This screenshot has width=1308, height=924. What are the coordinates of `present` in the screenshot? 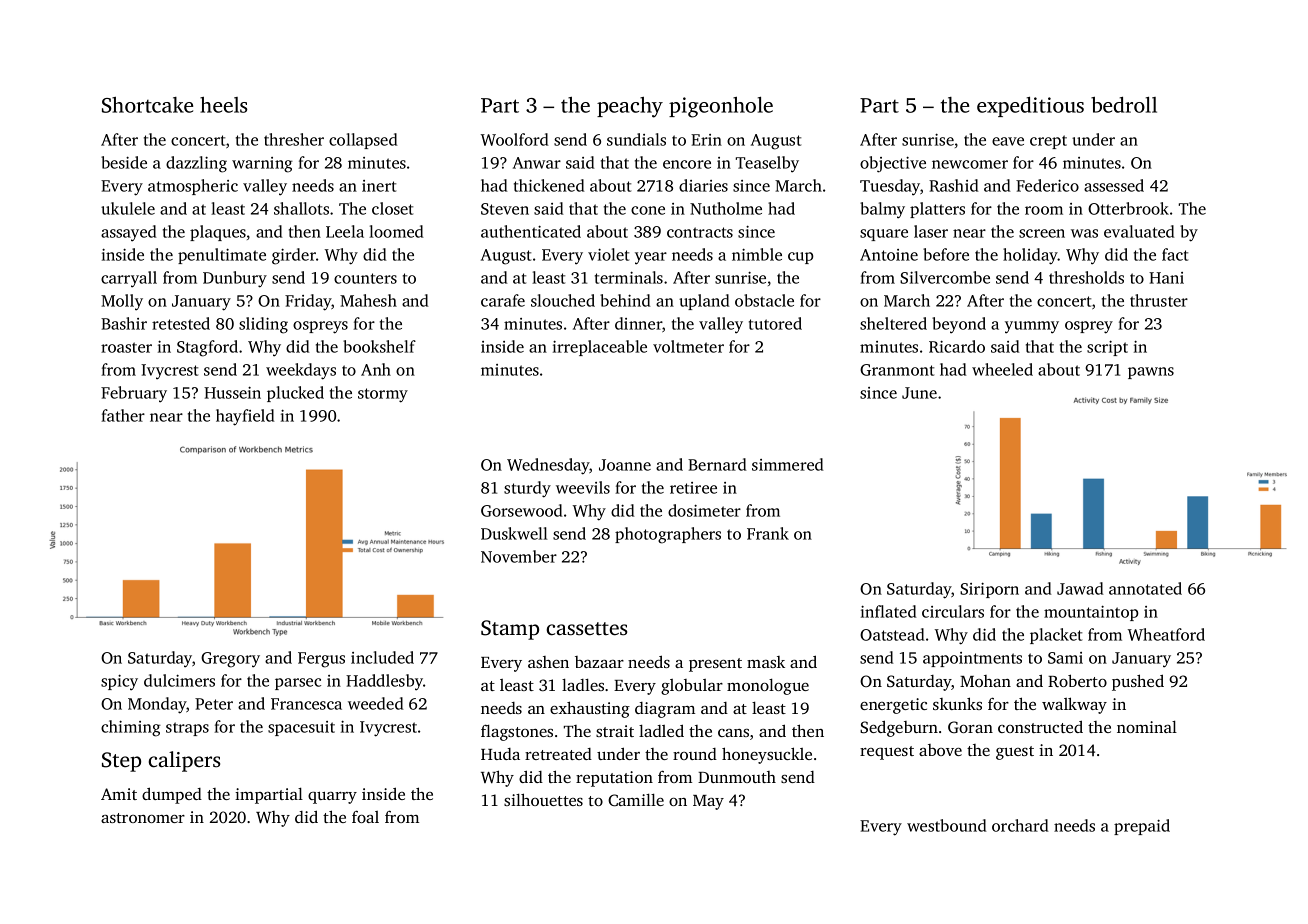 It's located at (715, 665).
